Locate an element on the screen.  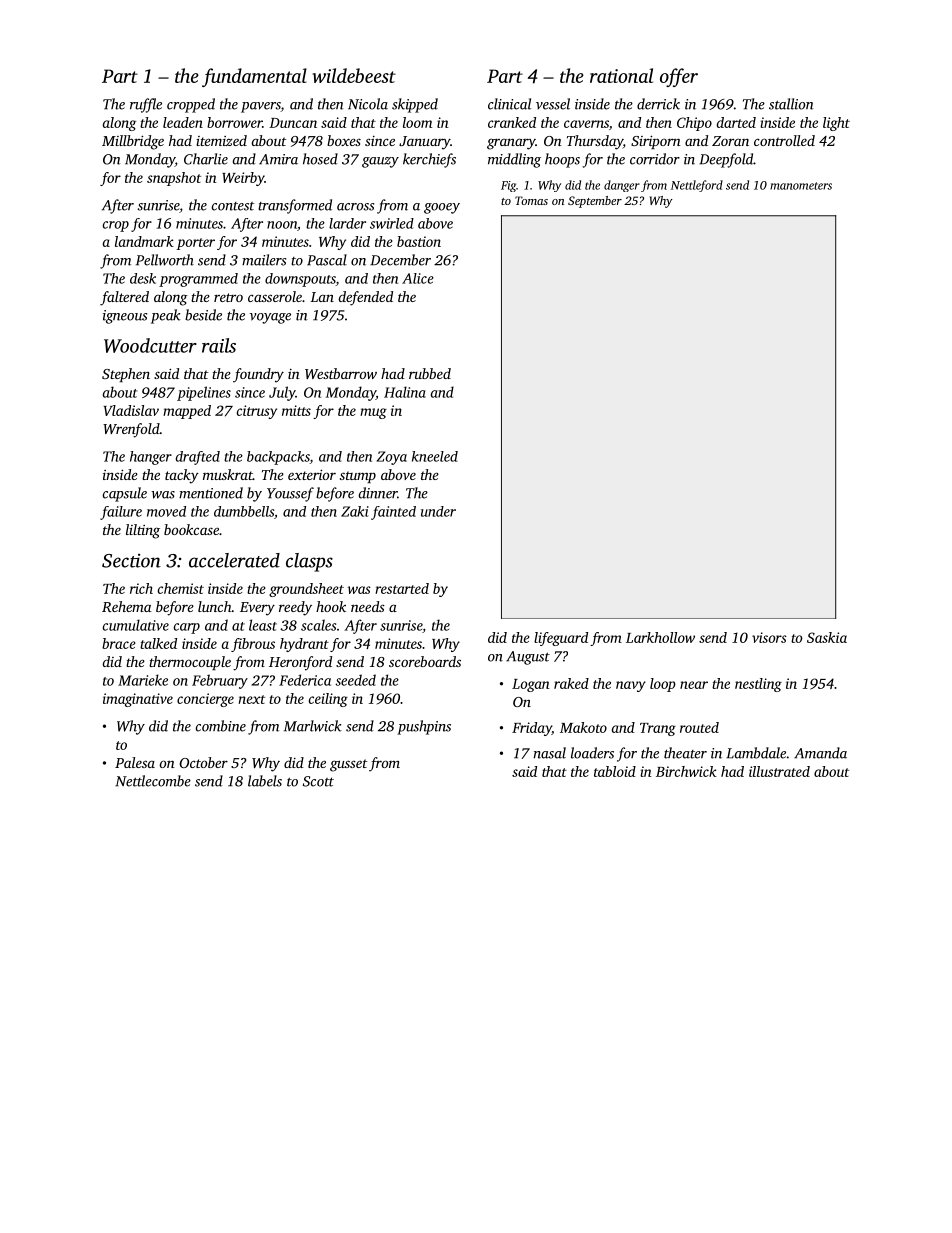
restarted is located at coordinates (402, 588).
